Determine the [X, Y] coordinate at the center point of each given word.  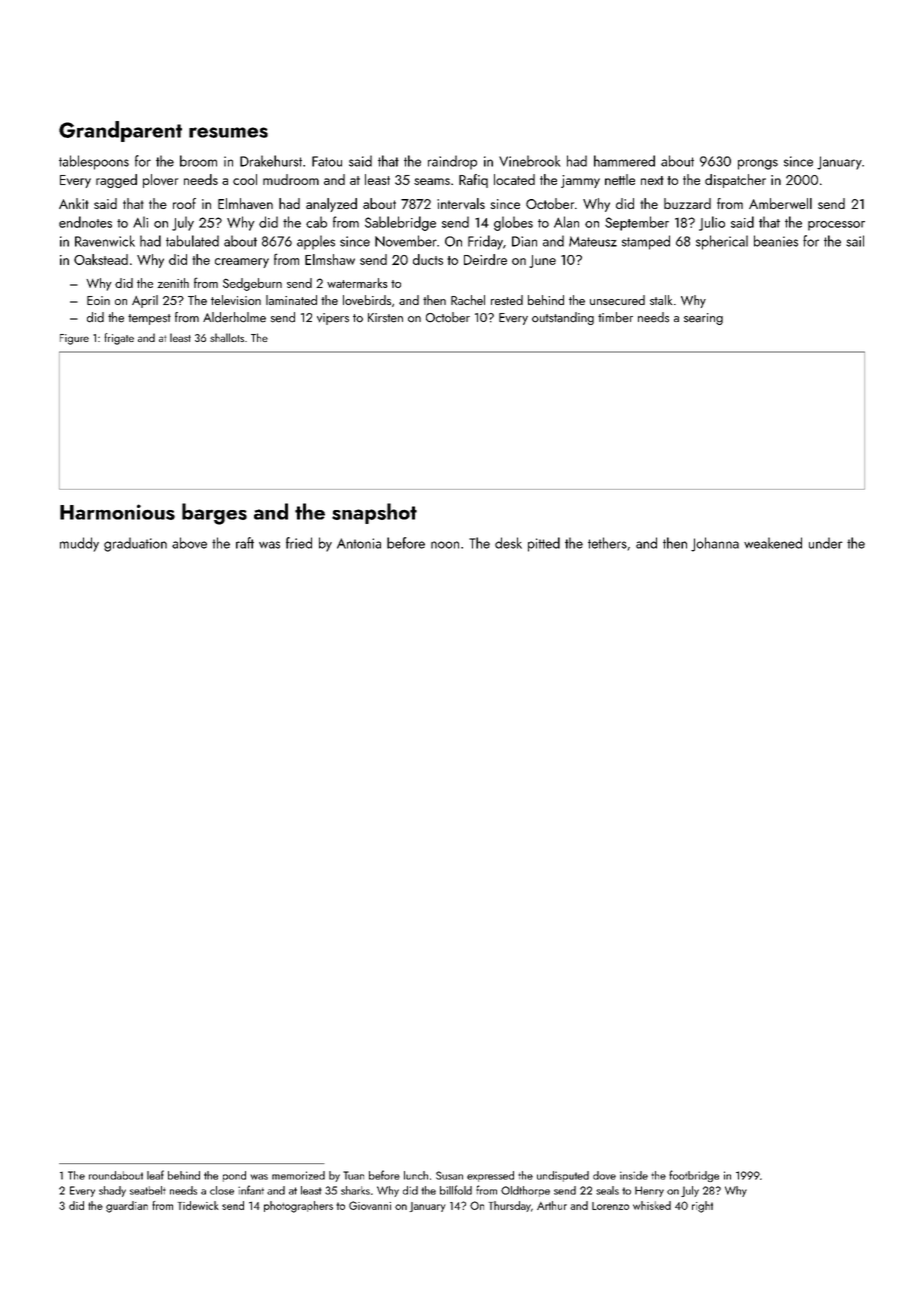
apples [316, 242]
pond [234, 1176]
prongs [758, 164]
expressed [490, 1176]
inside [634, 1175]
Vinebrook [529, 161]
